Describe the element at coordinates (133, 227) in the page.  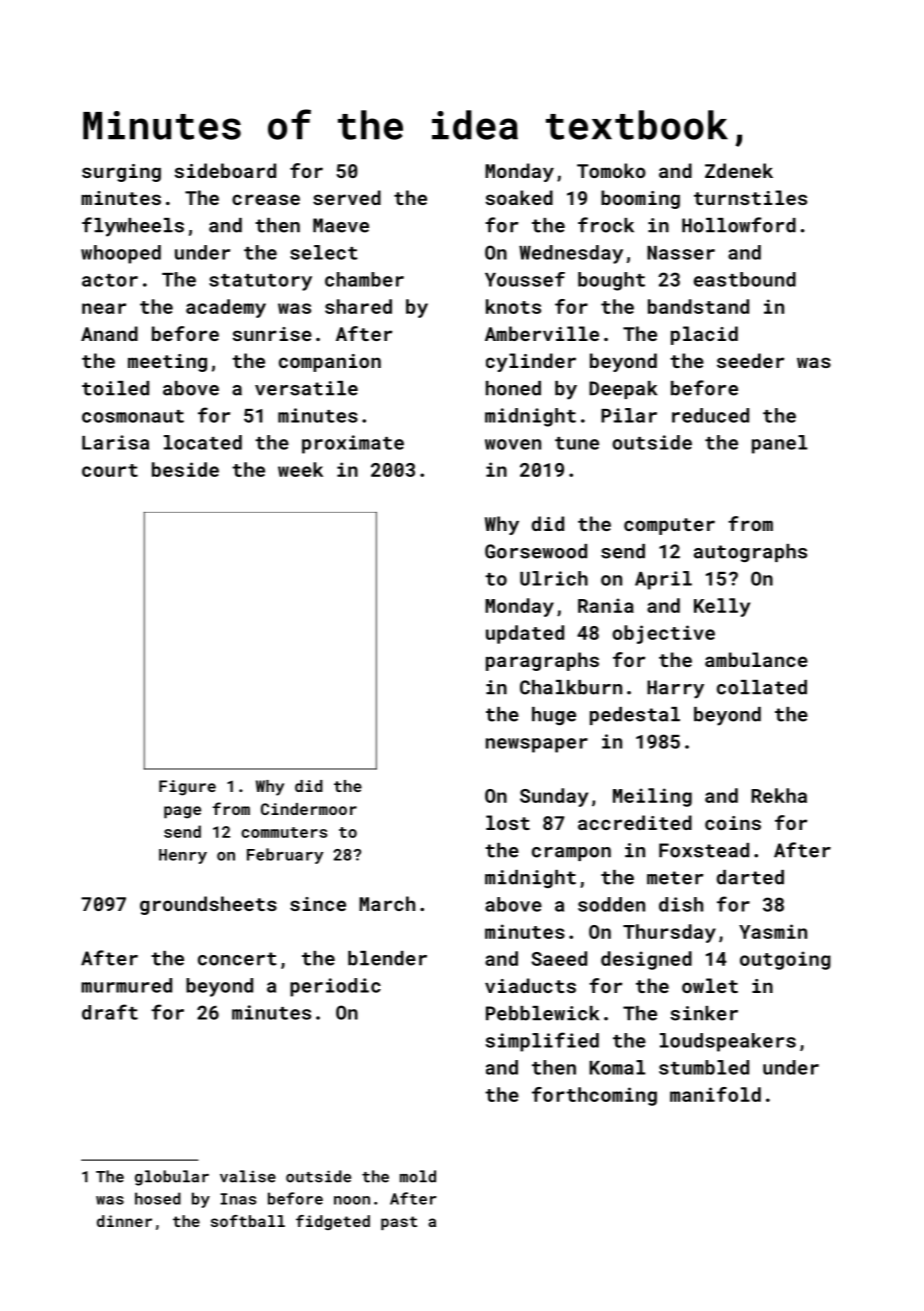
I see `flywheels` at that location.
